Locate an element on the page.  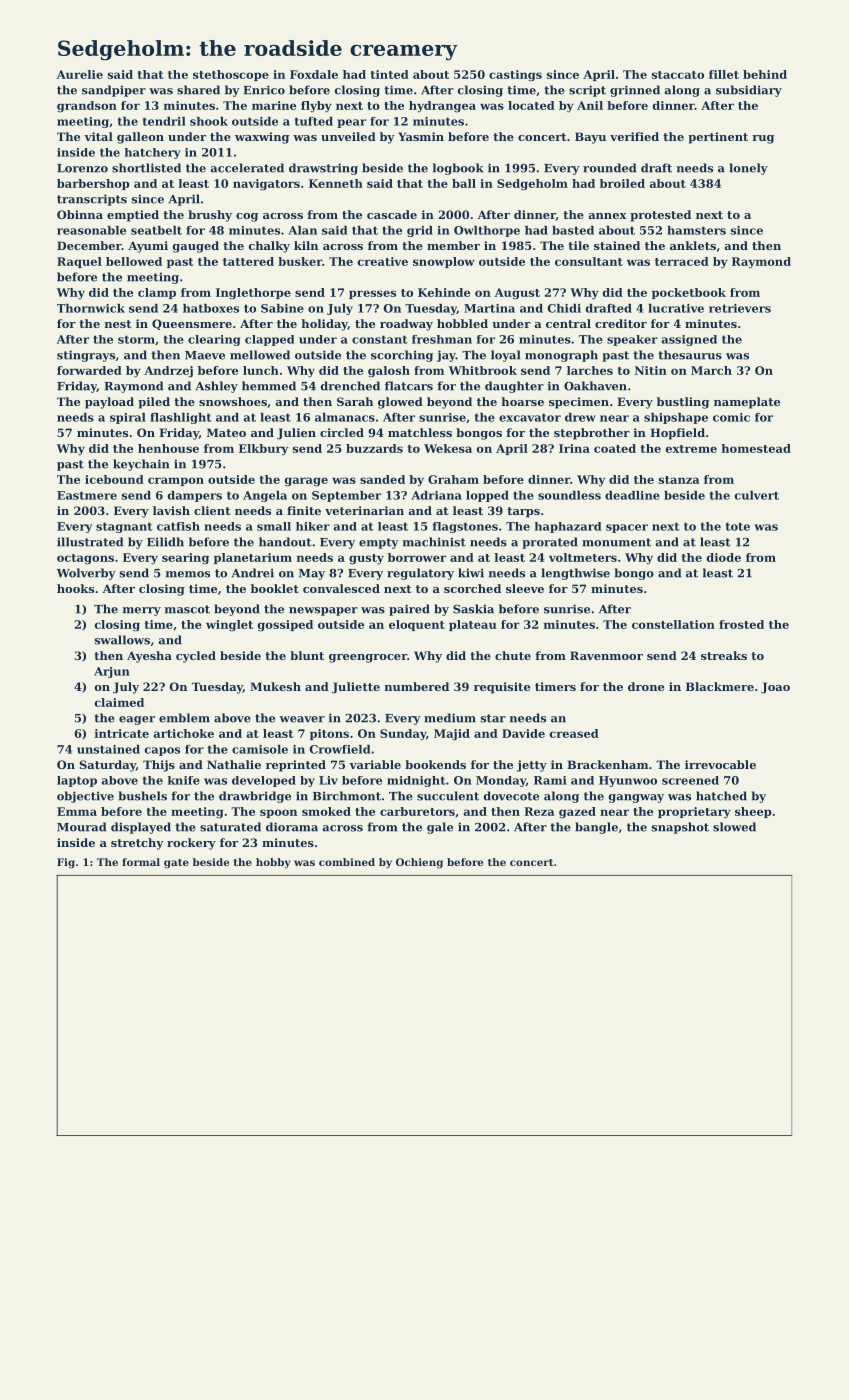
requisite is located at coordinates (502, 688).
